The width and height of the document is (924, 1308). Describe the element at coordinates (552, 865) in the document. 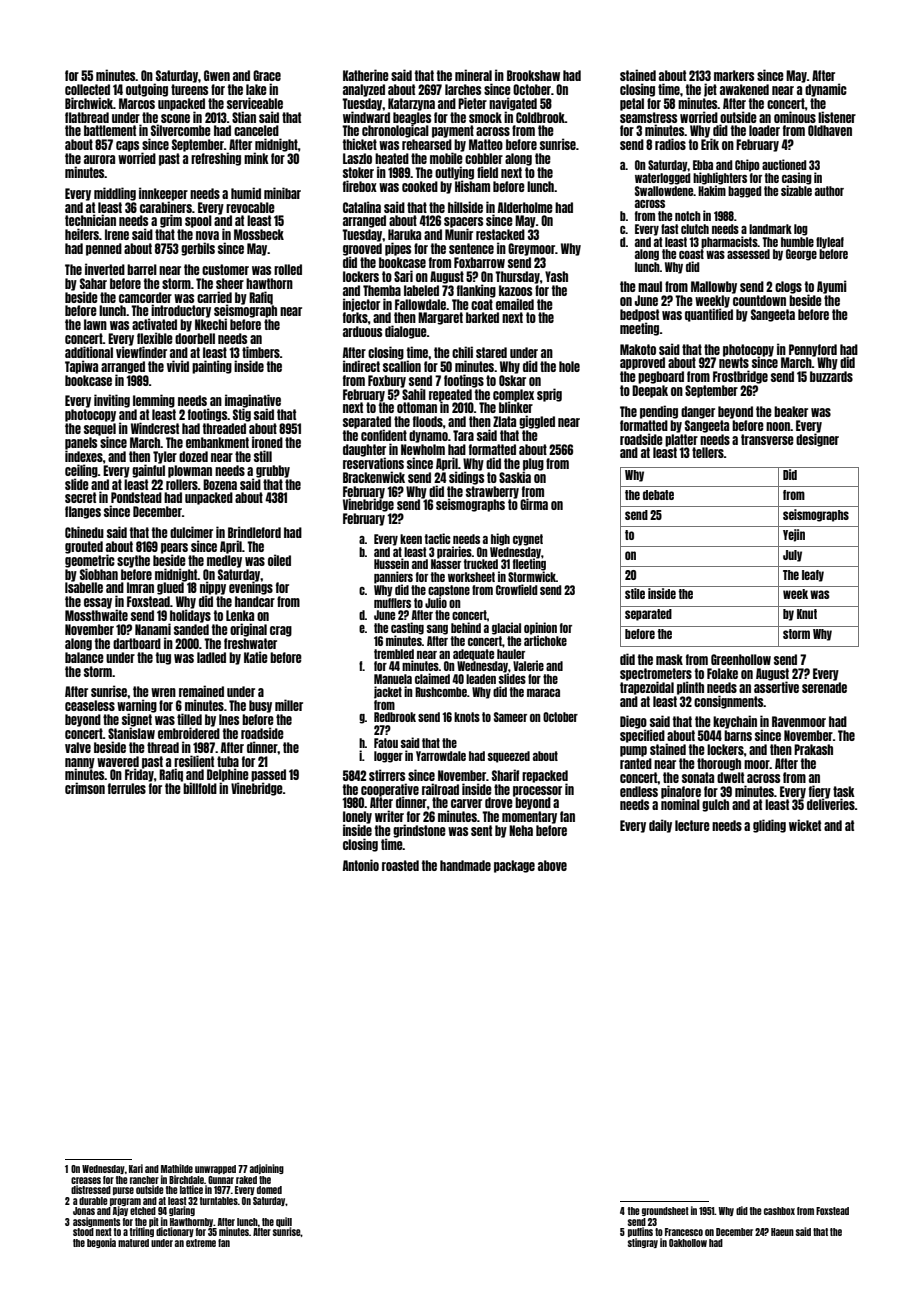

I see `above` at that location.
